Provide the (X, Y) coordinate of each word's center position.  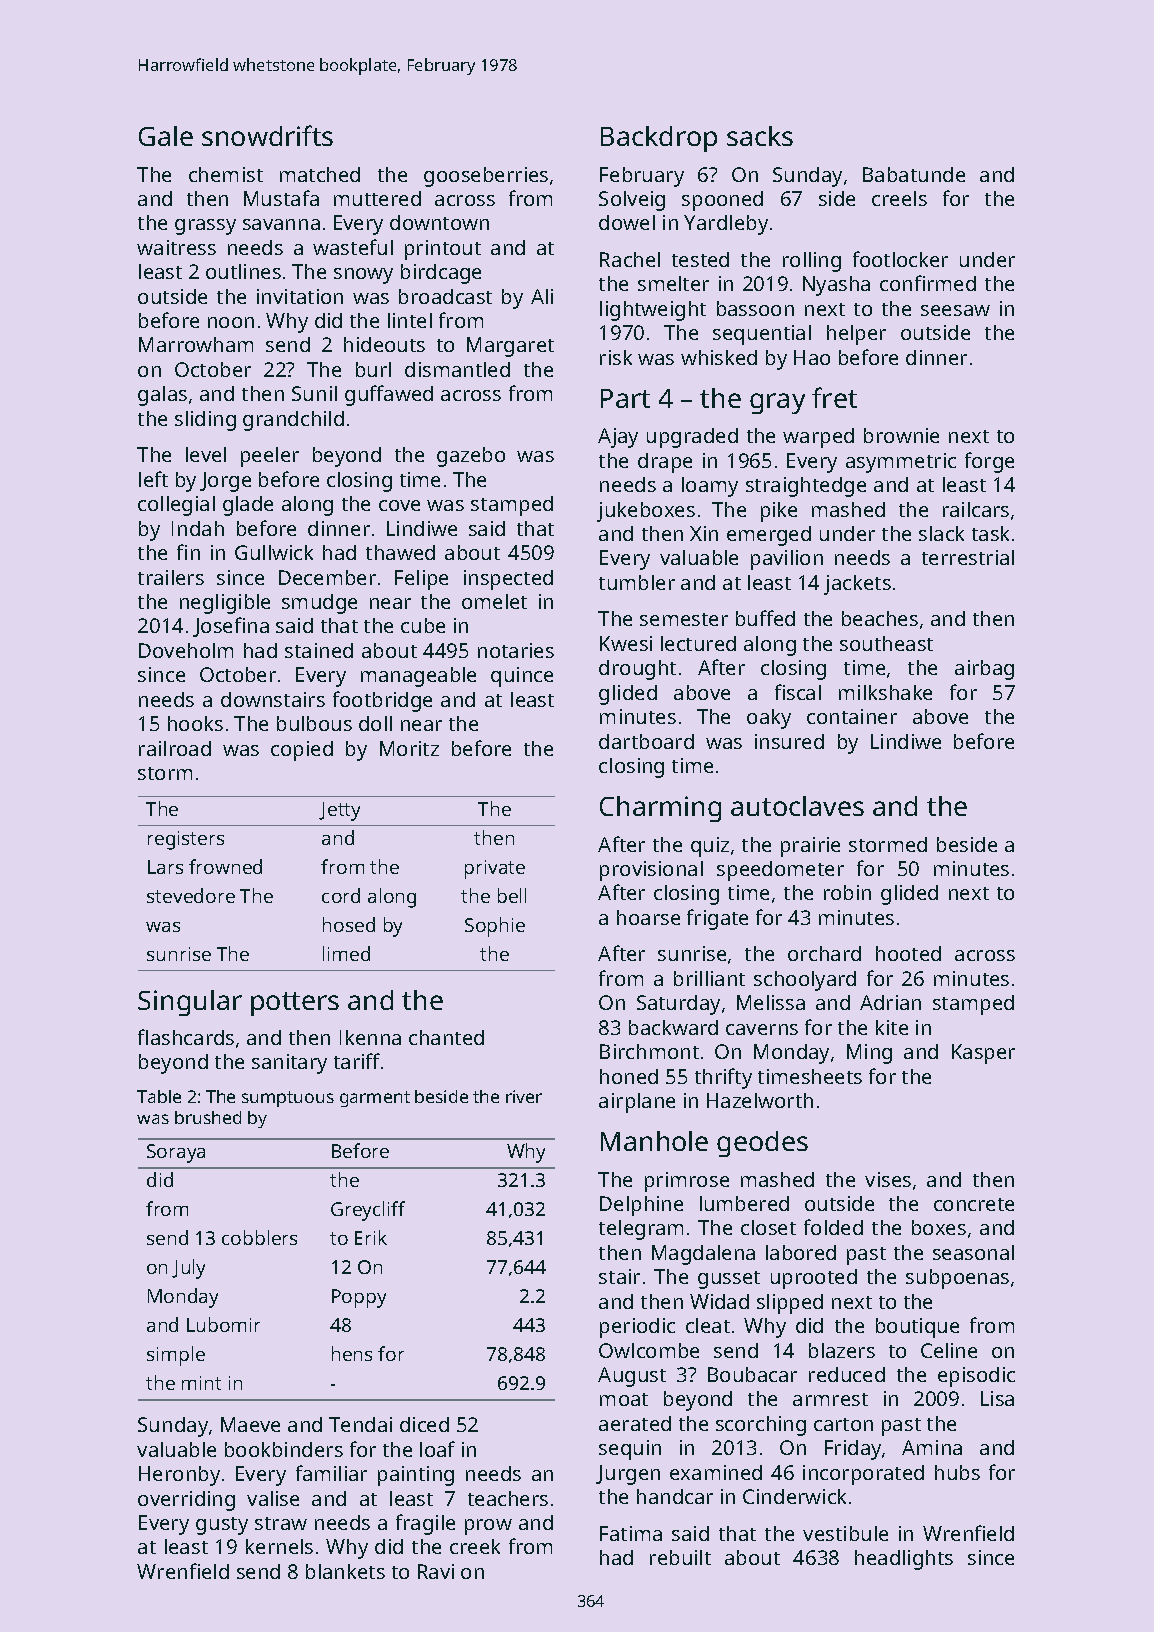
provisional (651, 871)
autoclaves (797, 806)
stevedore (191, 895)
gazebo (471, 457)
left (153, 479)
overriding (186, 1501)
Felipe (421, 580)
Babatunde (914, 174)
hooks (195, 723)
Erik (371, 1237)
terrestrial (968, 557)
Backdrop (659, 139)
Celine (949, 1350)
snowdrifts (267, 135)
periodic (637, 1328)
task (990, 533)
